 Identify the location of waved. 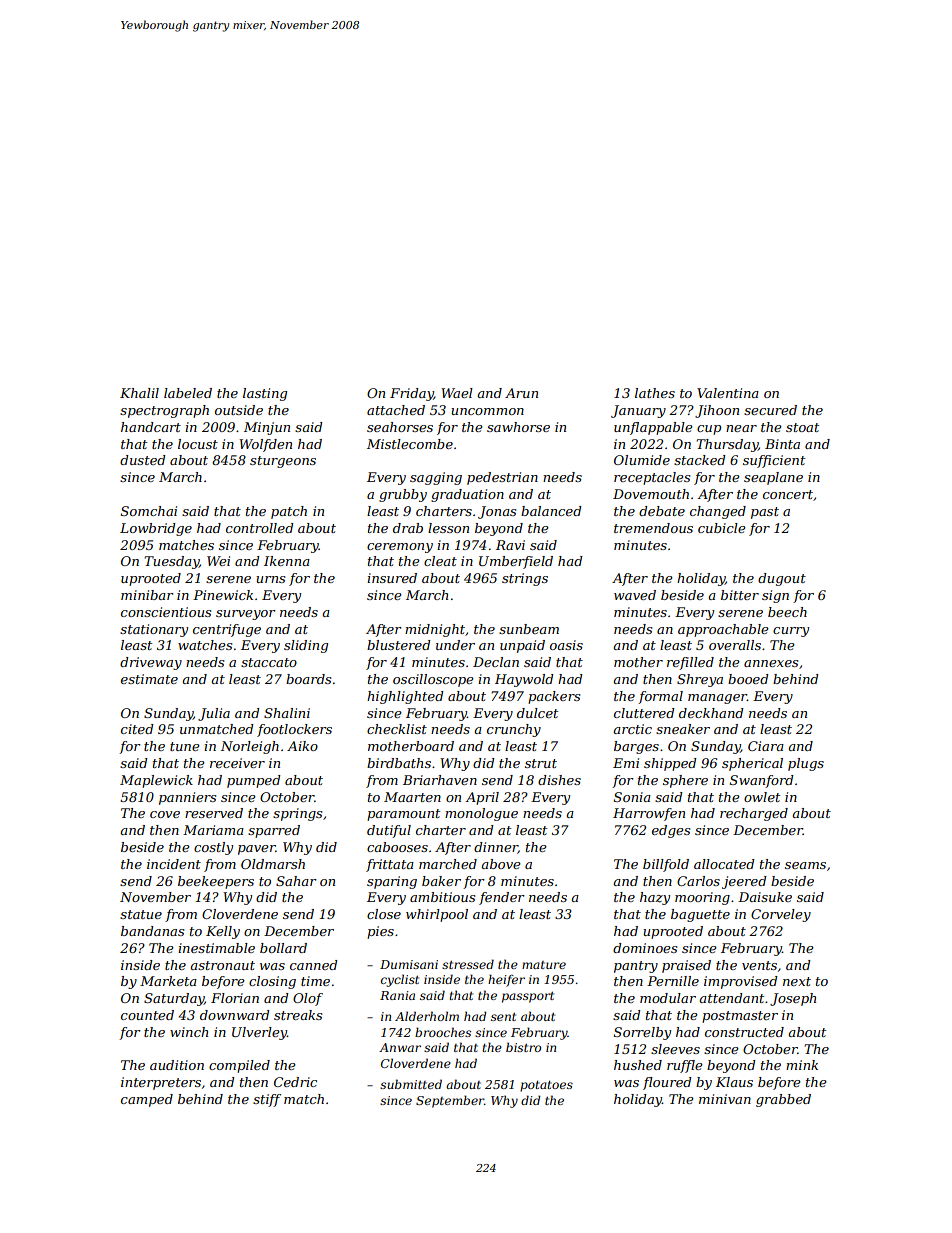
(635, 595).
